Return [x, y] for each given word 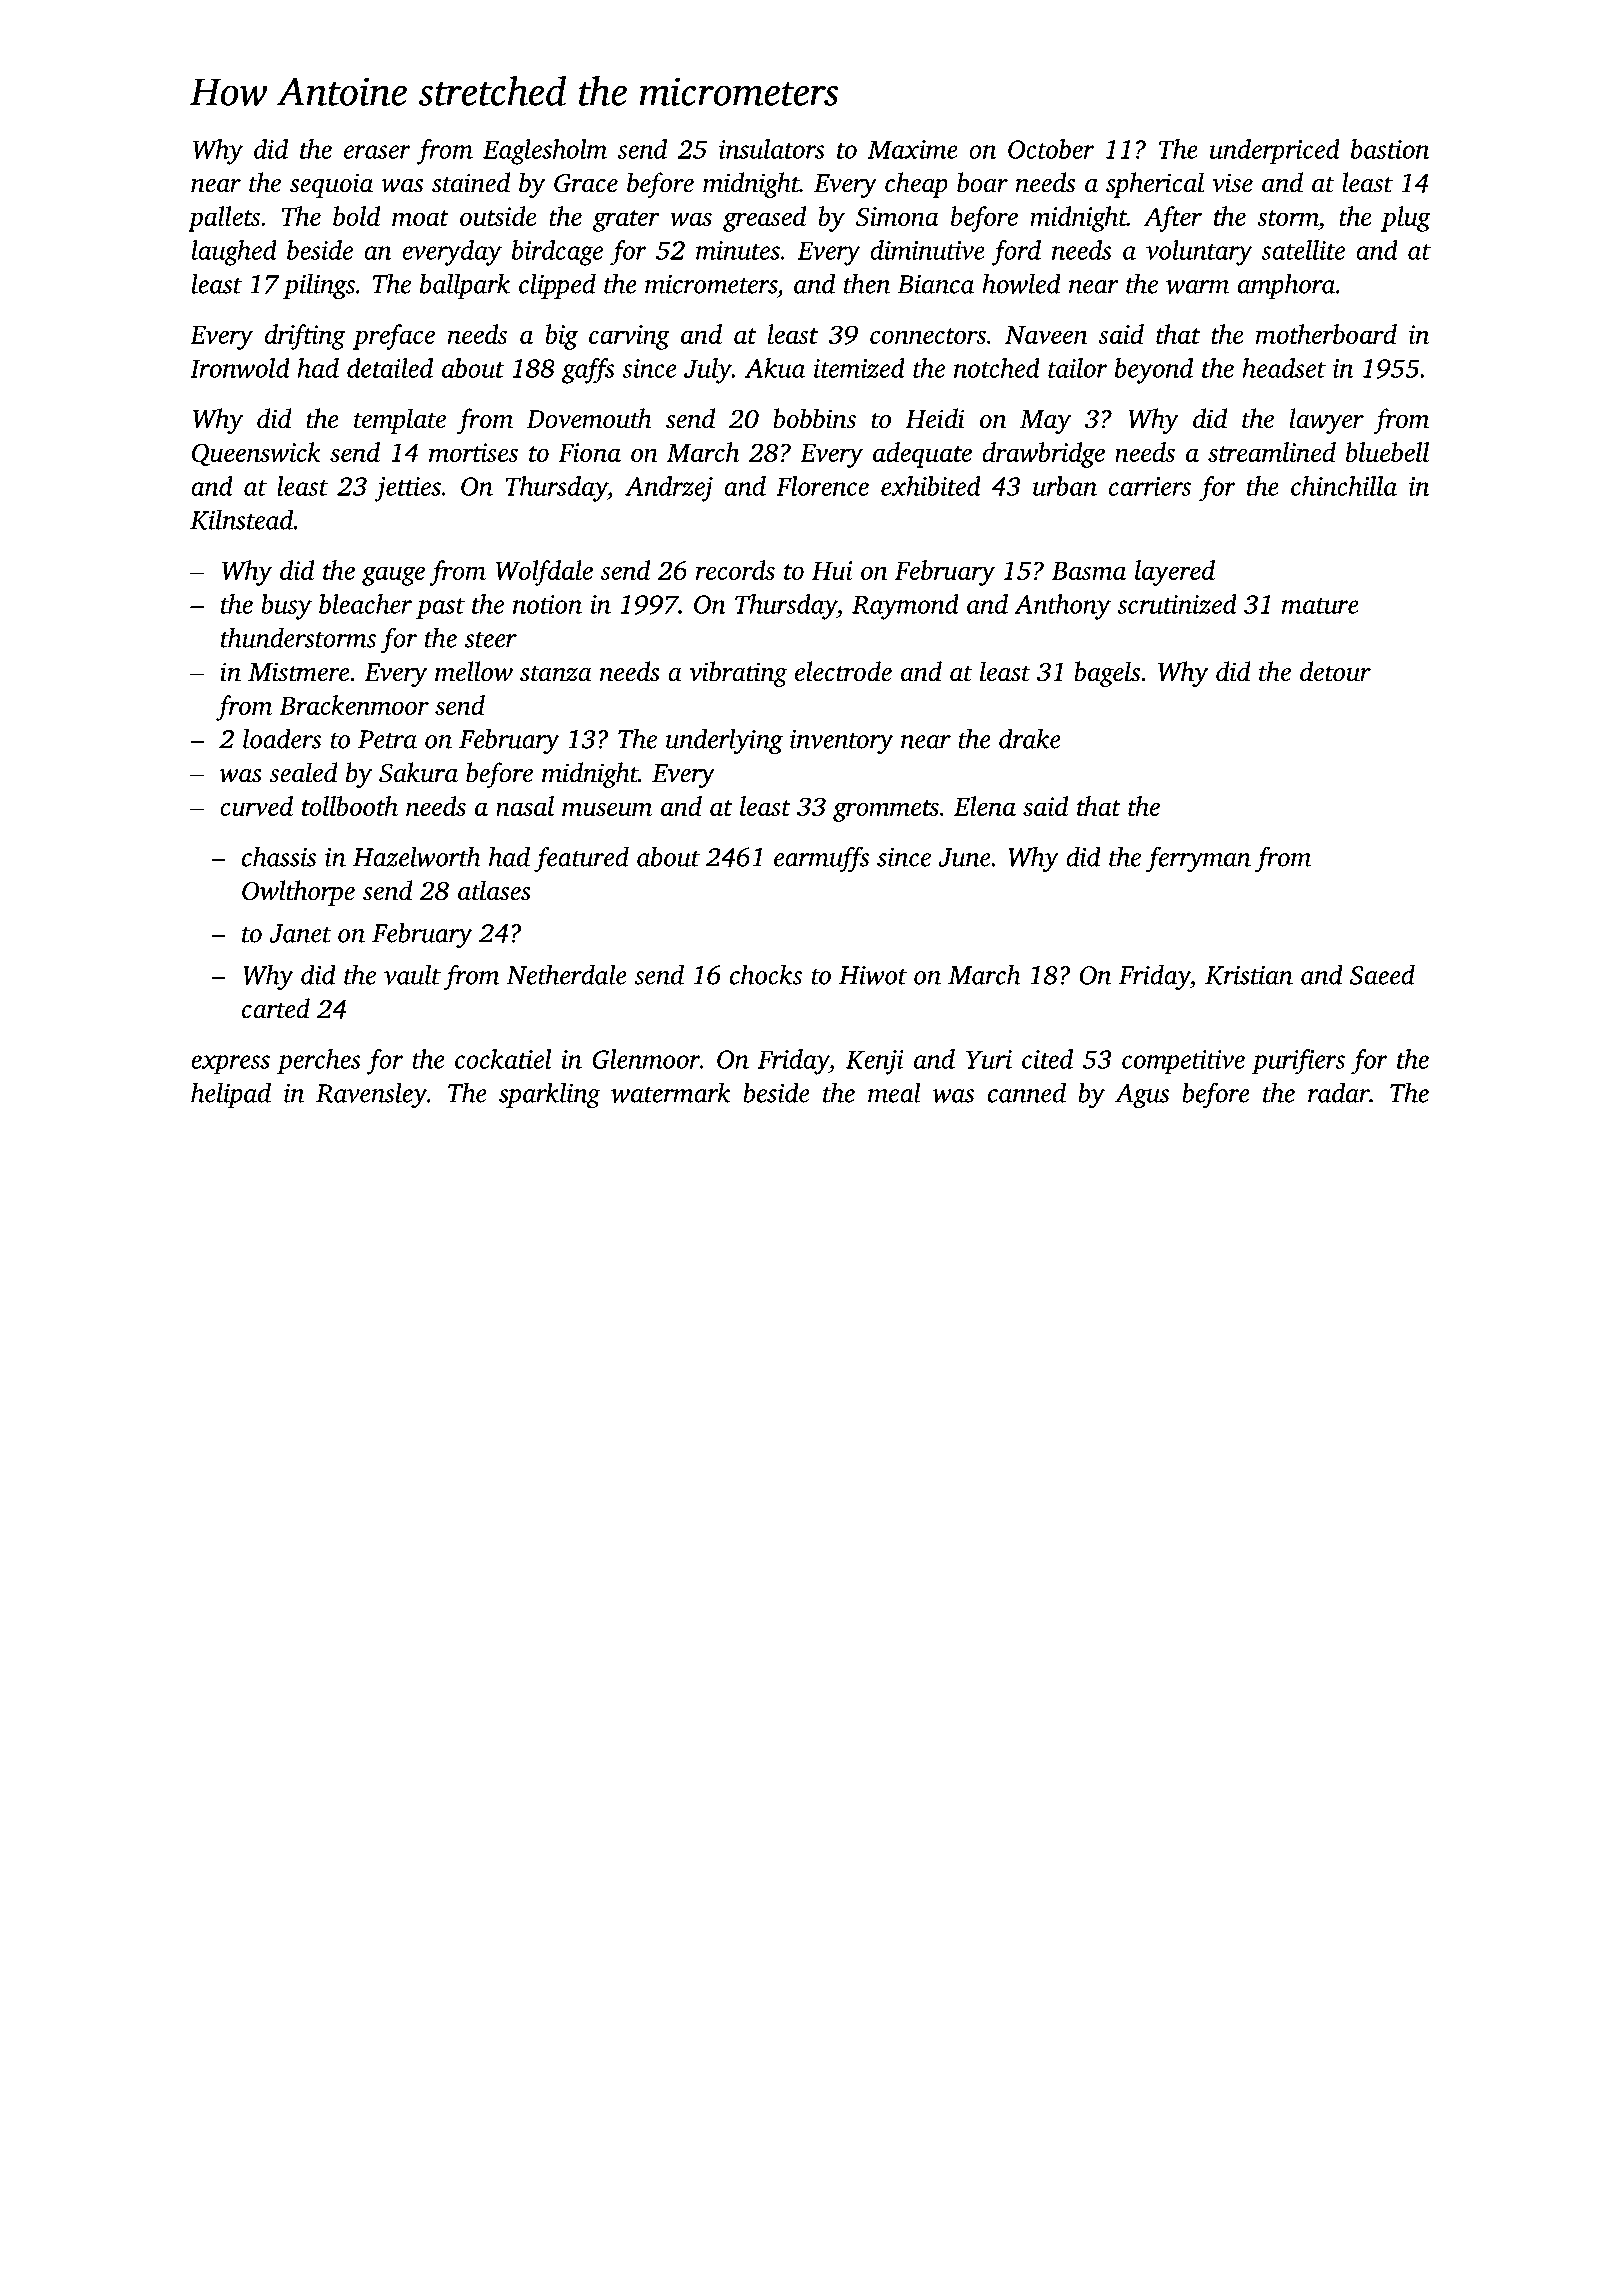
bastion [1390, 149]
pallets [224, 219]
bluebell [1387, 452]
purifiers [1298, 1062]
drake [1030, 738]
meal [894, 1092]
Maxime [913, 149]
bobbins [814, 418]
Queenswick [256, 454]
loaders [282, 738]
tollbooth [350, 806]
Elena [985, 806]
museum [607, 809]
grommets [886, 811]
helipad [231, 1095]
